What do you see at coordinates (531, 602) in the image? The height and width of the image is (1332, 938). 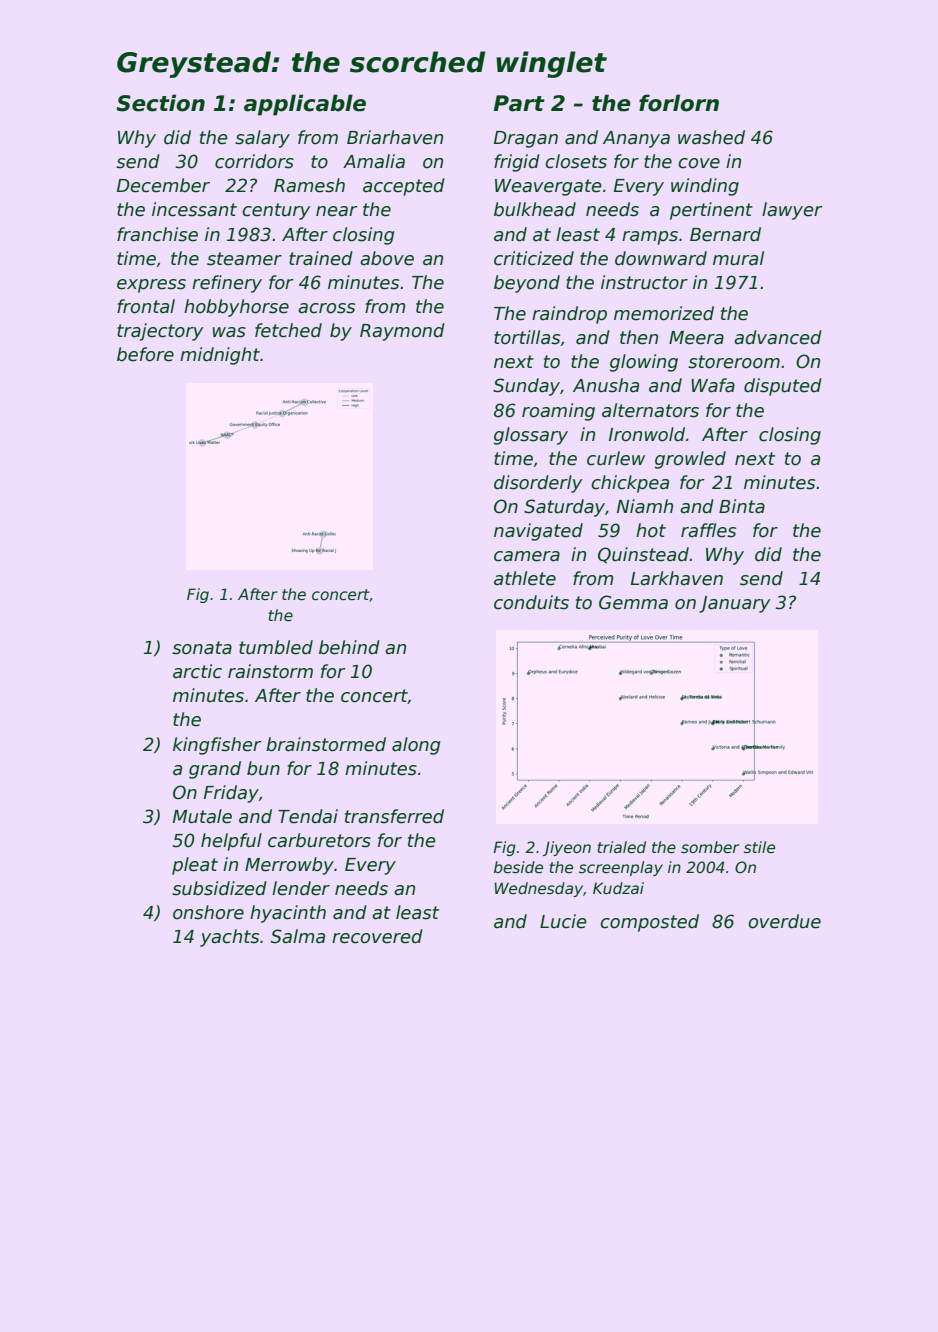 I see `conduits` at bounding box center [531, 602].
